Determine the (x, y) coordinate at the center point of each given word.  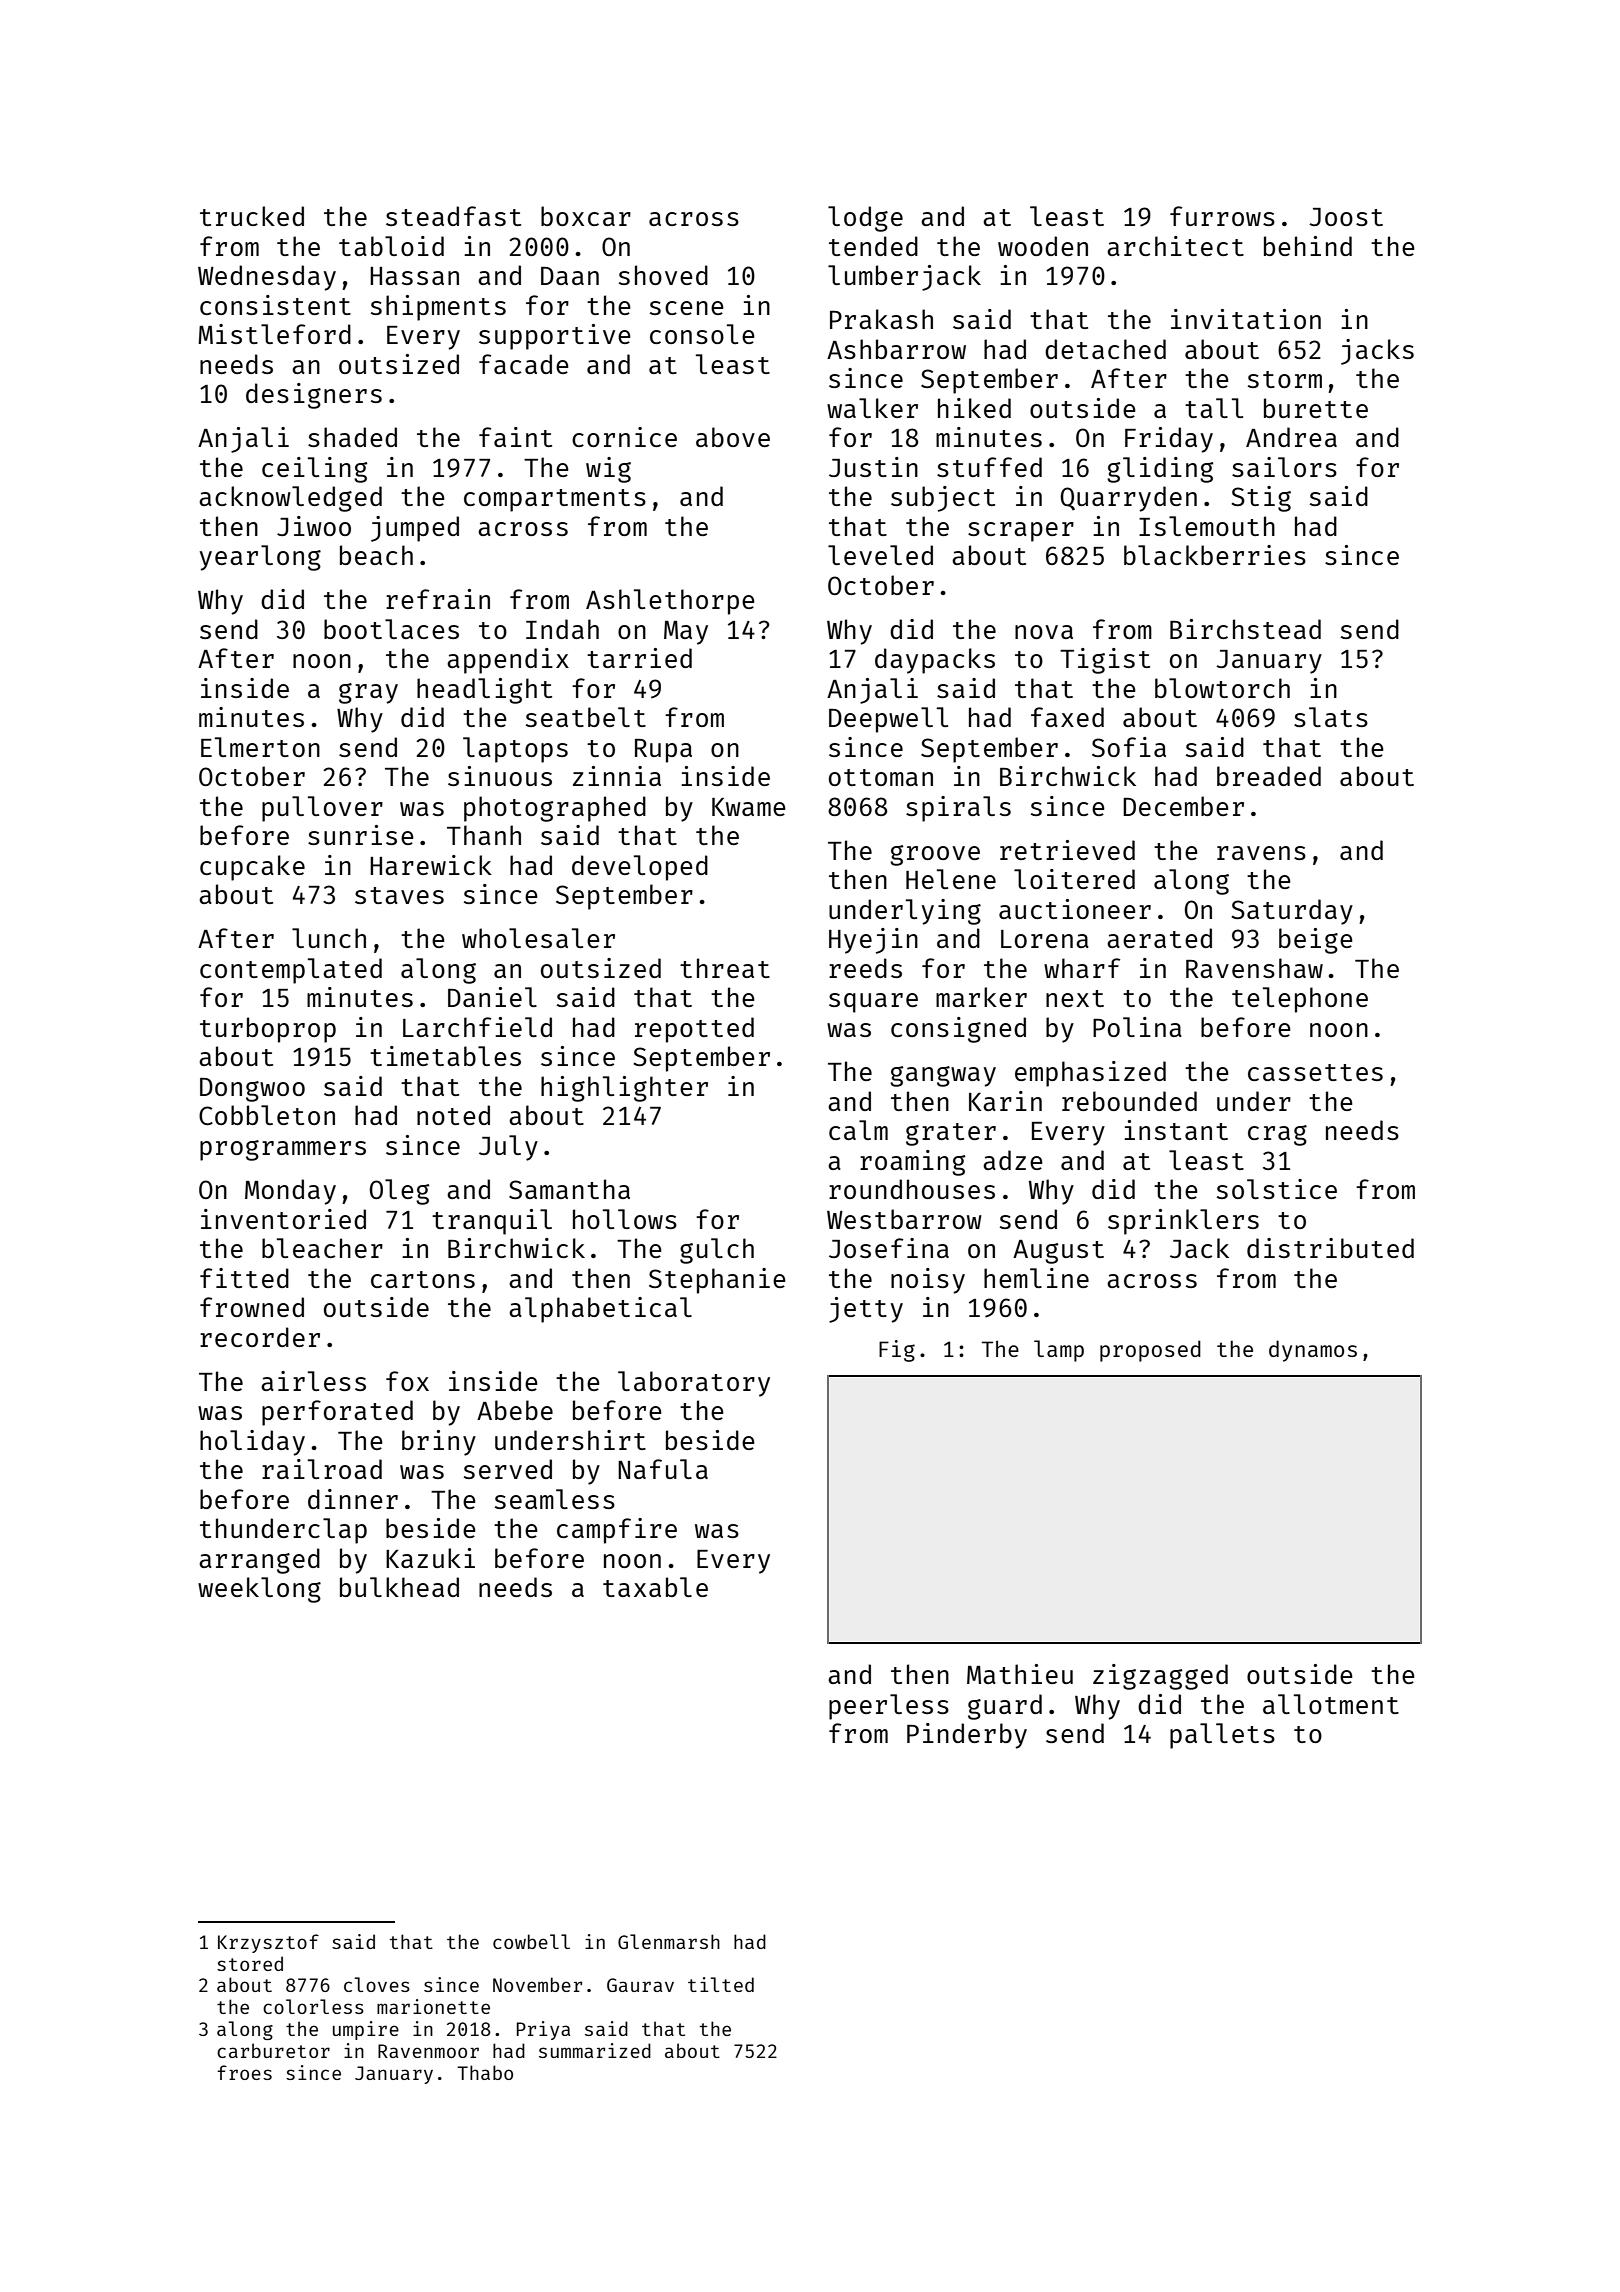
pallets (1222, 1736)
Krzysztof (268, 1943)
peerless (889, 1707)
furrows (1222, 216)
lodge (865, 219)
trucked (252, 216)
